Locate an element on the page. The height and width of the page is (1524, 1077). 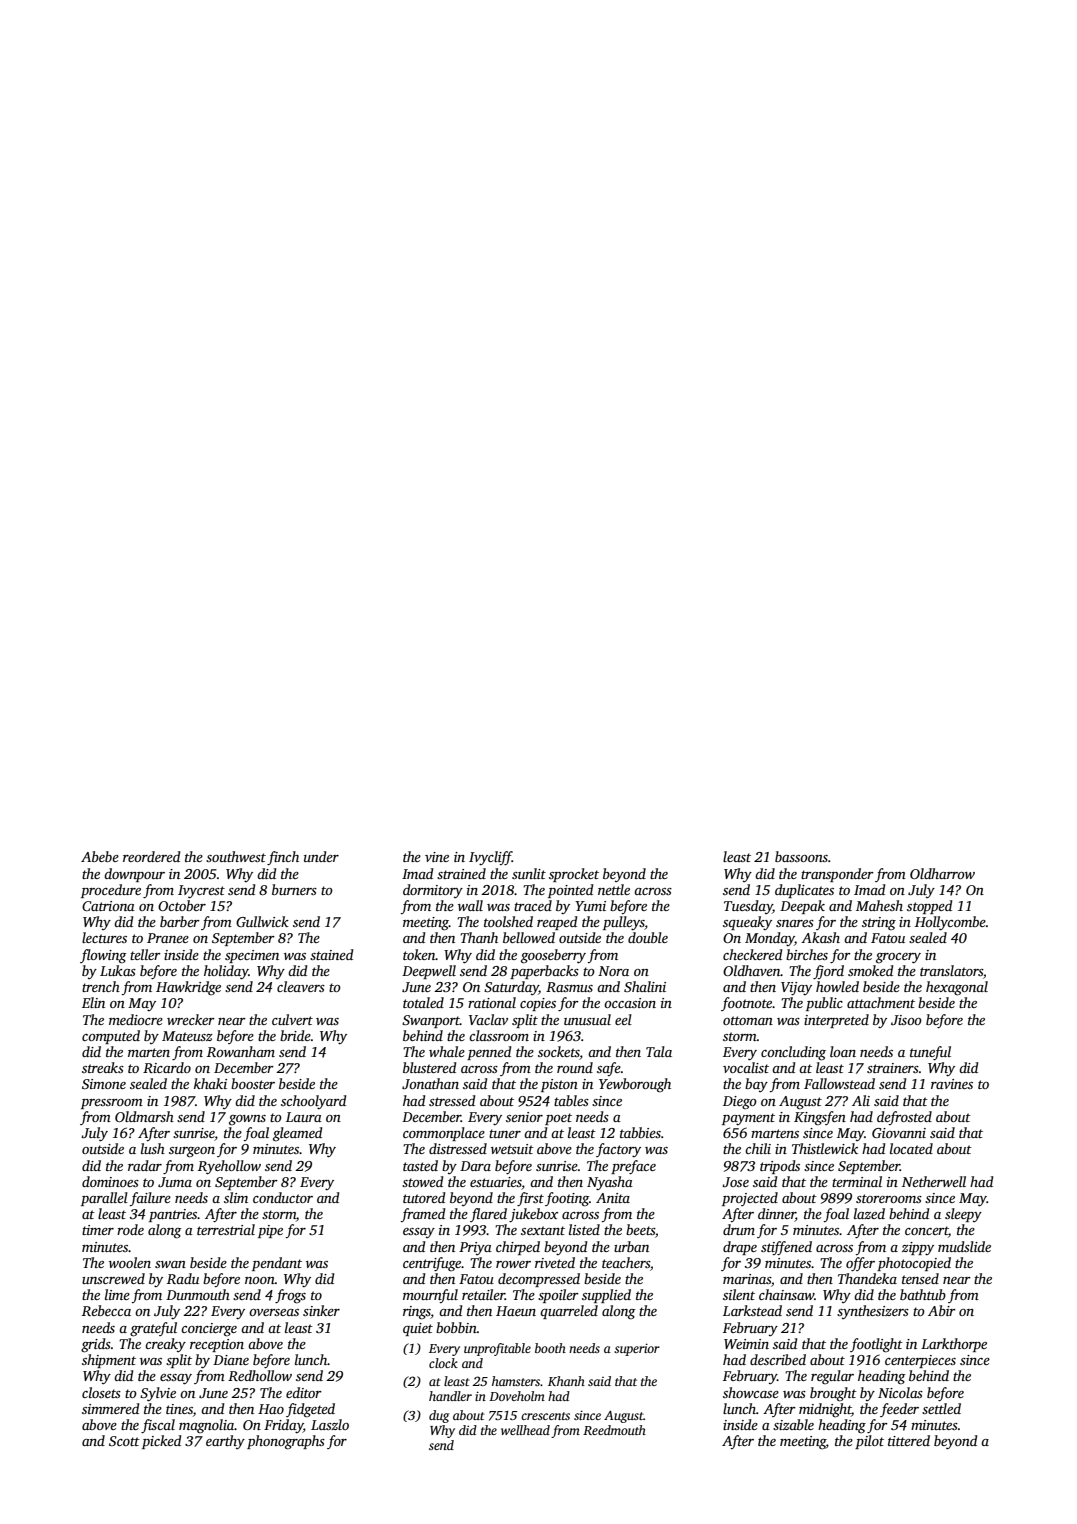
Rebecca is located at coordinates (106, 1310).
